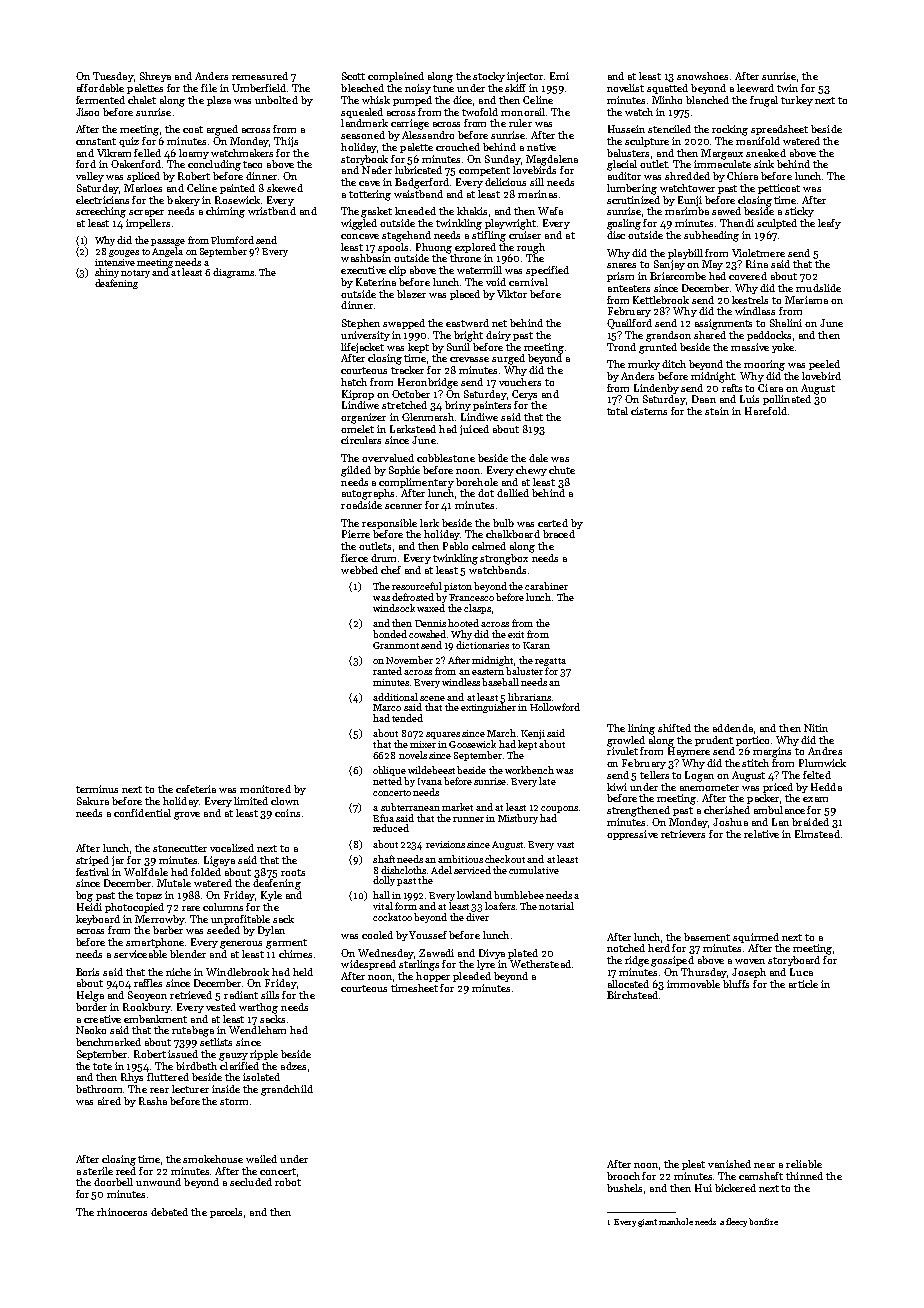 This screenshot has width=924, height=1308. Describe the element at coordinates (674, 728) in the screenshot. I see `shifted` at that location.
